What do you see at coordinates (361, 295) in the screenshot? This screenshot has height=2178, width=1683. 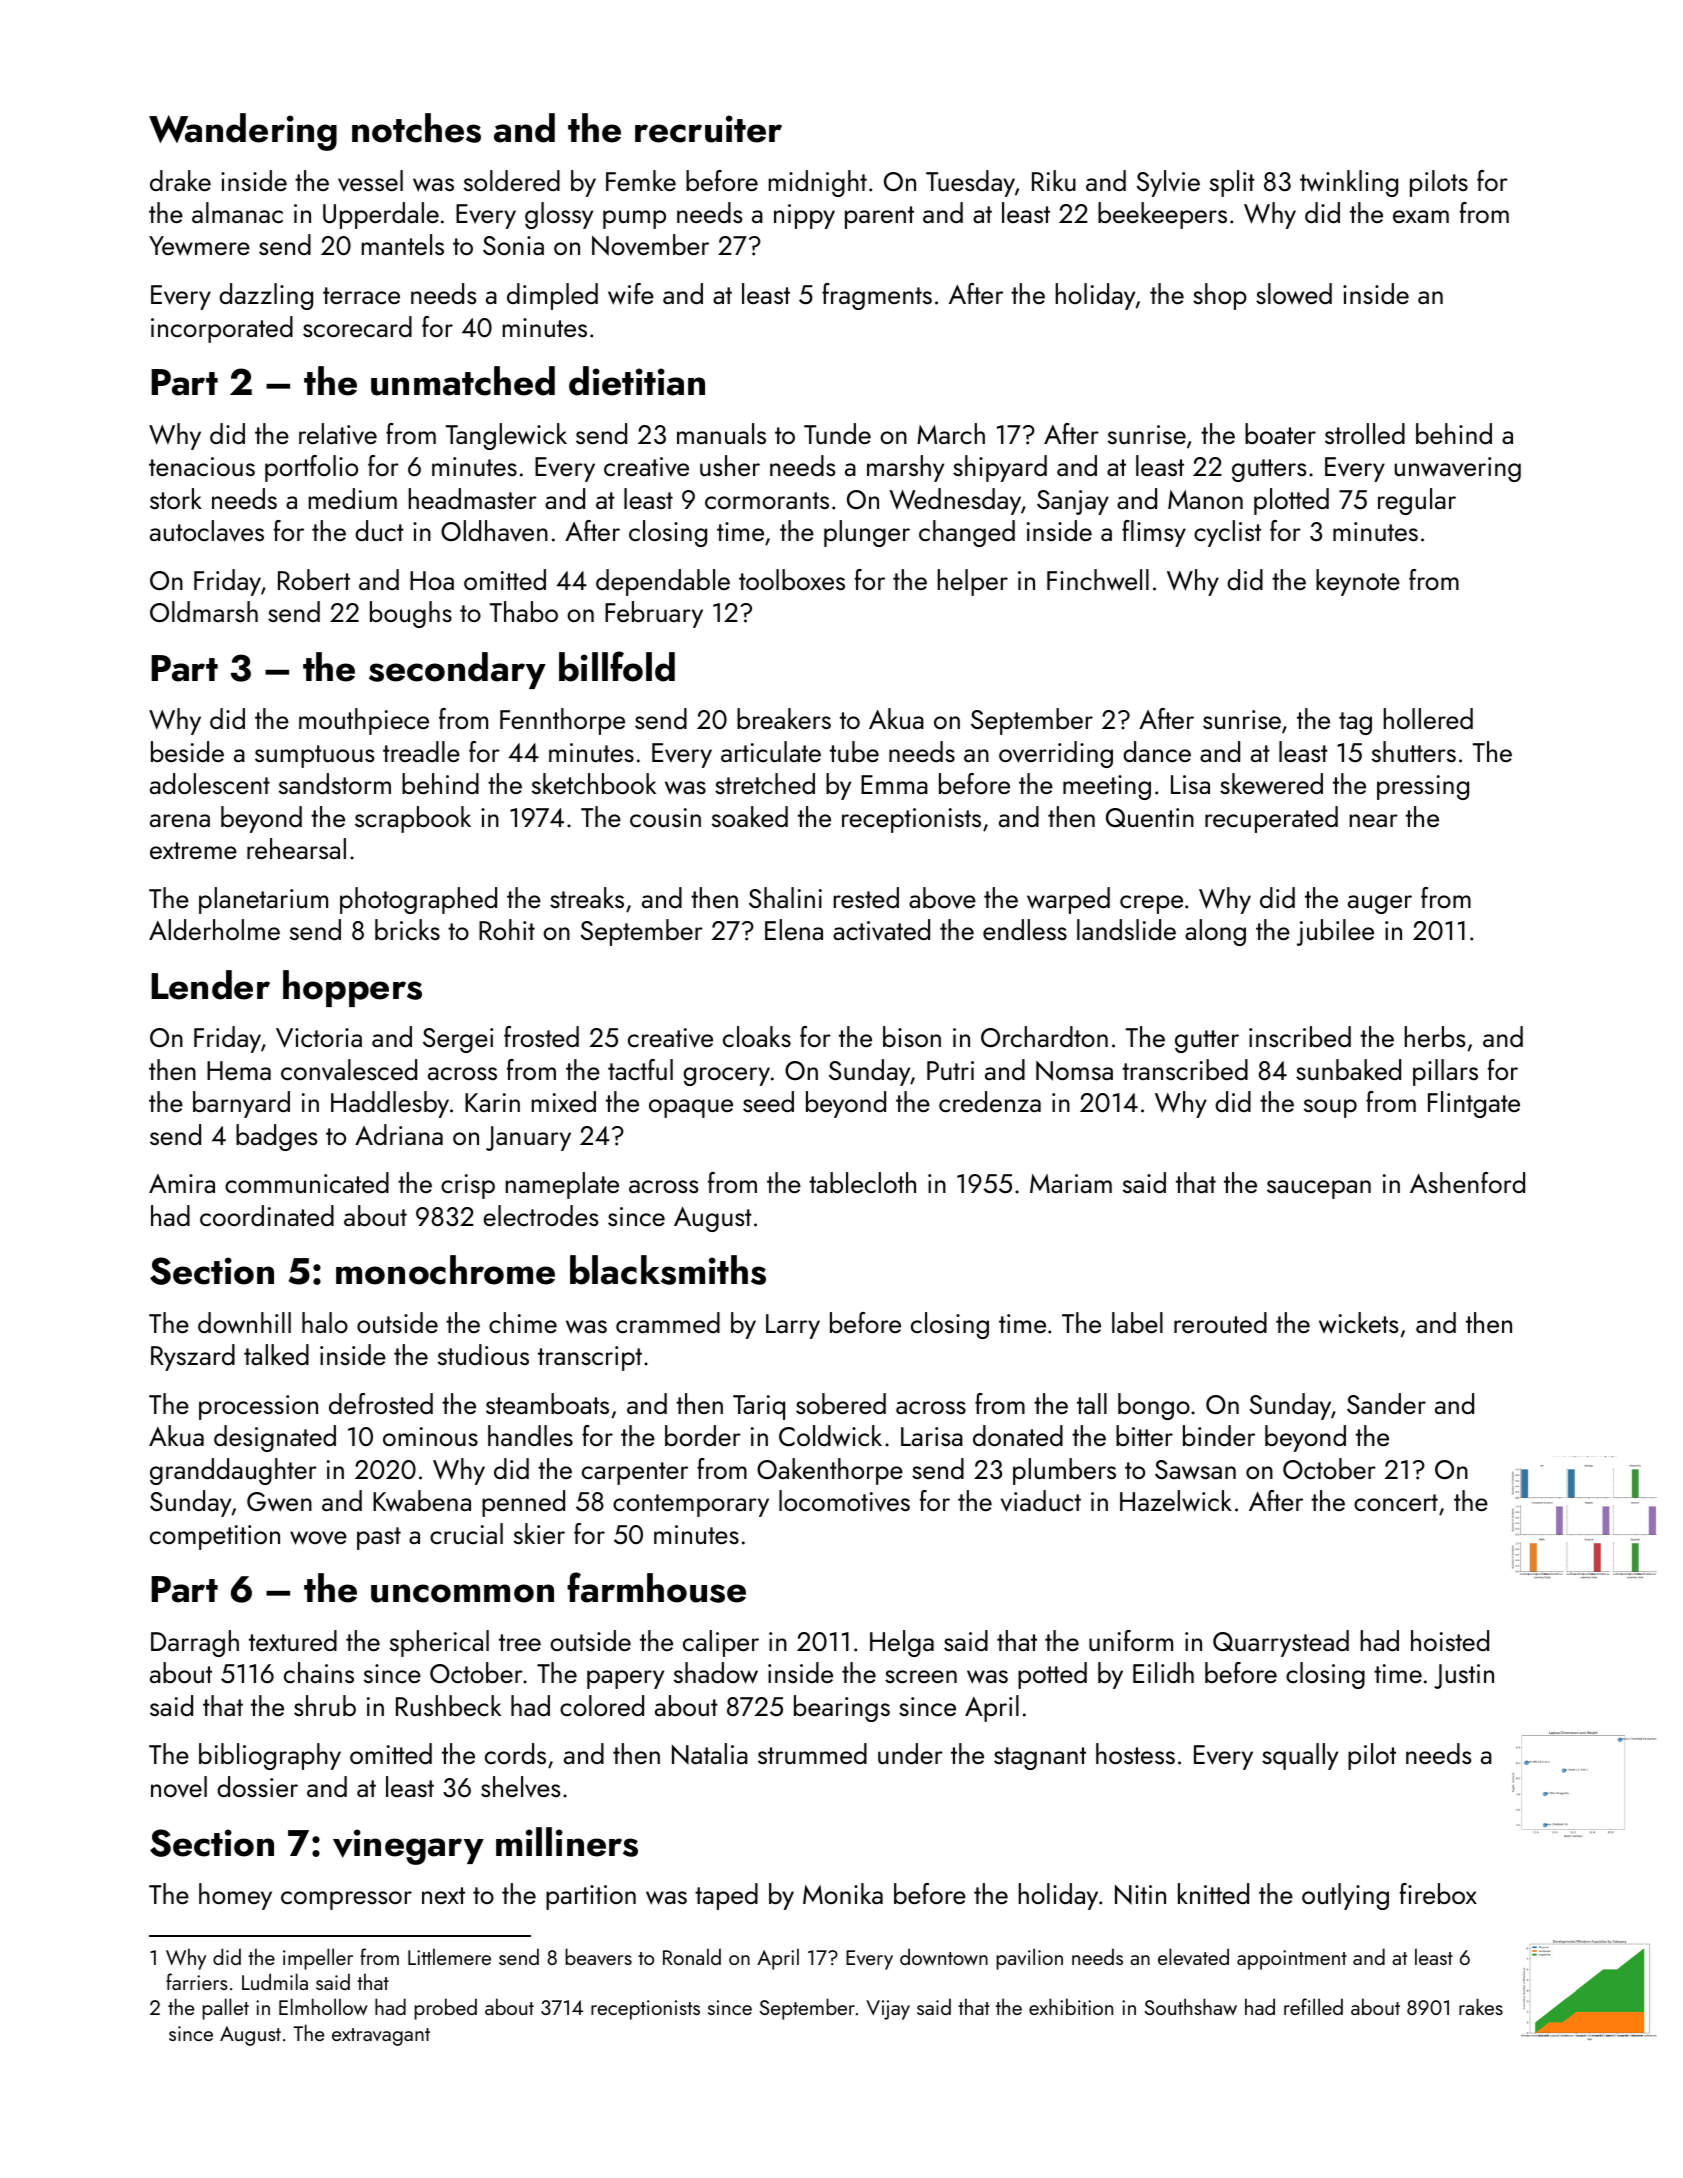 I see `terrace` at bounding box center [361, 295].
